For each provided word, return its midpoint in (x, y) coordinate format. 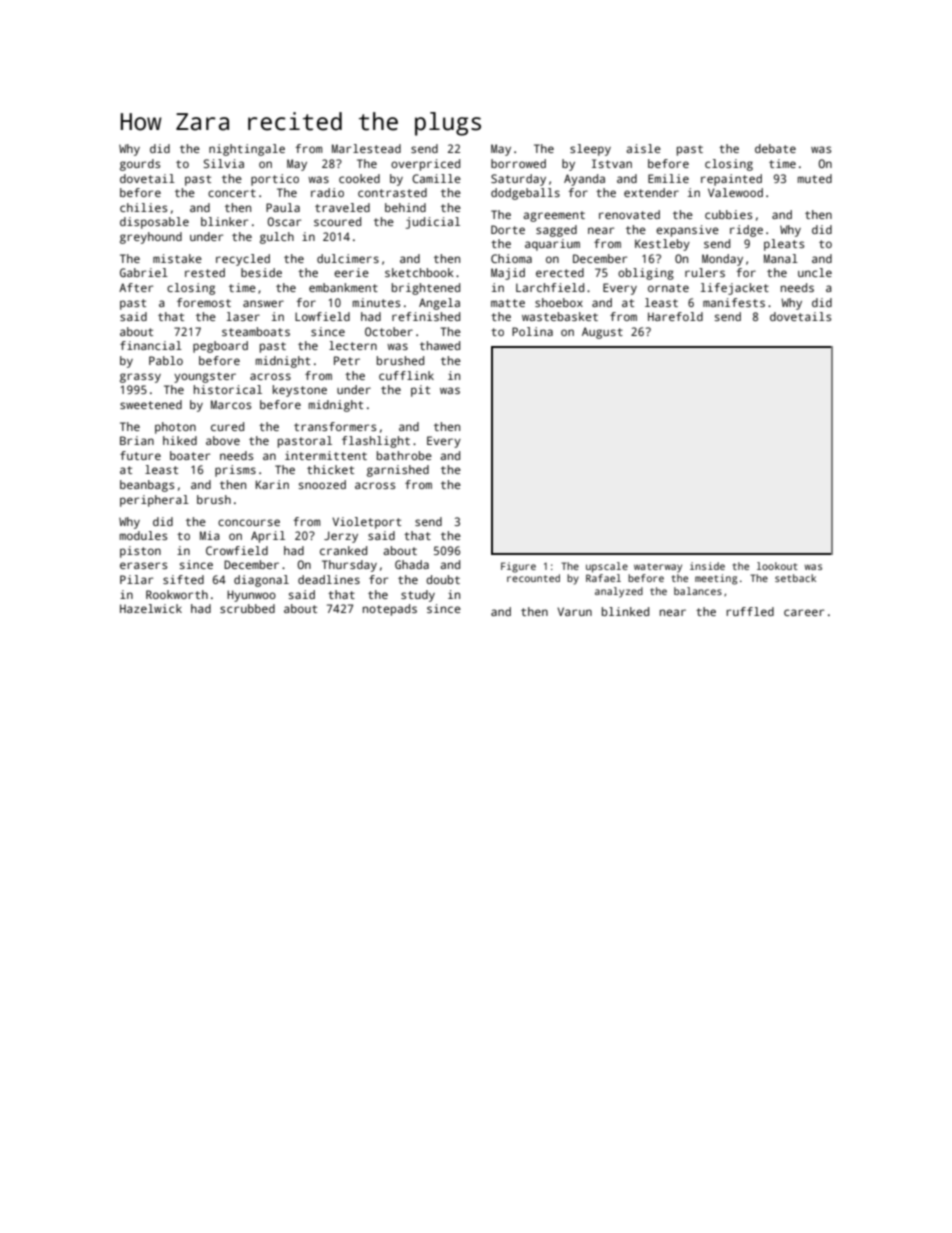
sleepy (590, 150)
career (804, 612)
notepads (390, 610)
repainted (731, 180)
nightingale (247, 150)
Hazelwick (151, 608)
